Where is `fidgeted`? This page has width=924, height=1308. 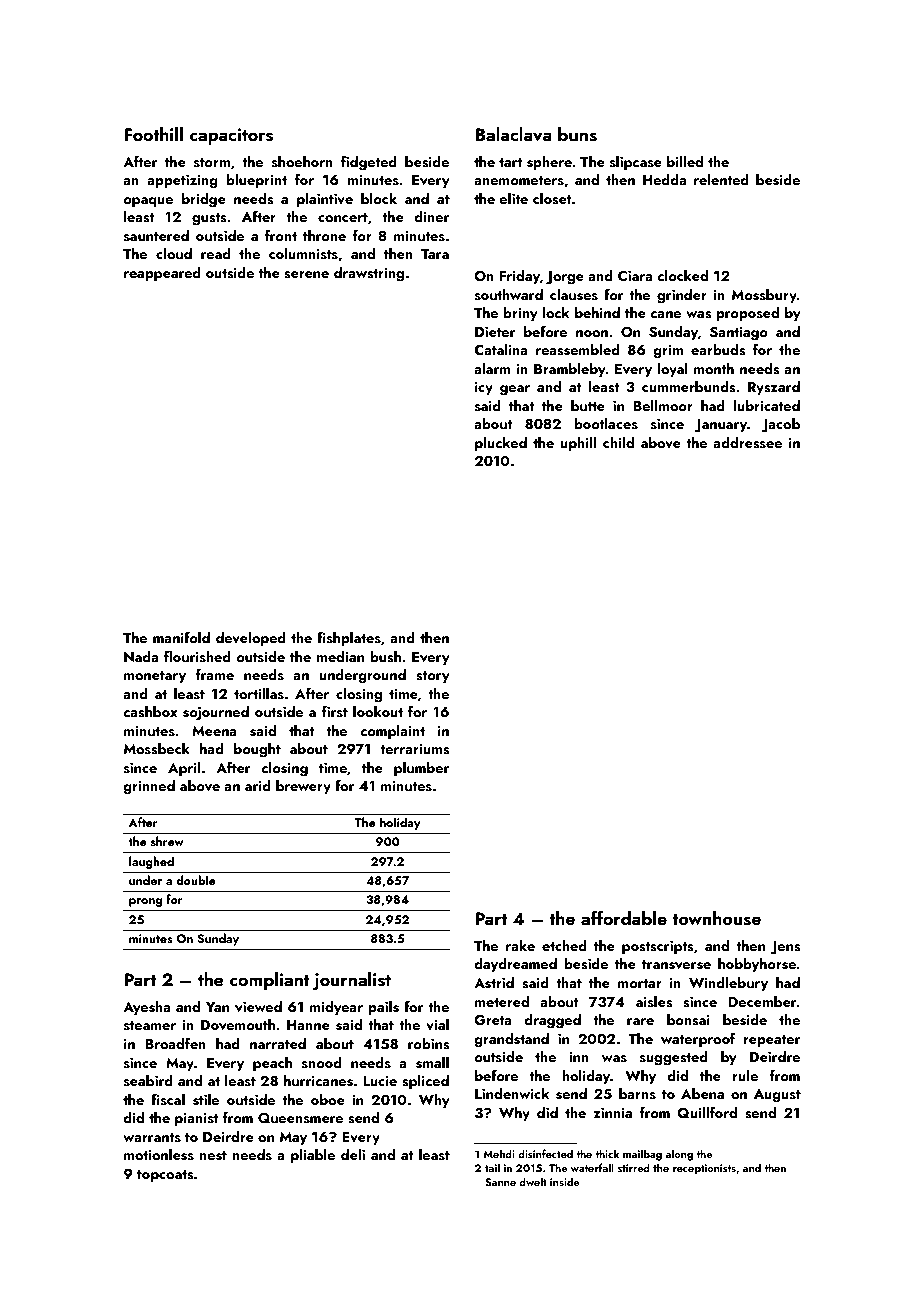 fidgeted is located at coordinates (369, 163).
